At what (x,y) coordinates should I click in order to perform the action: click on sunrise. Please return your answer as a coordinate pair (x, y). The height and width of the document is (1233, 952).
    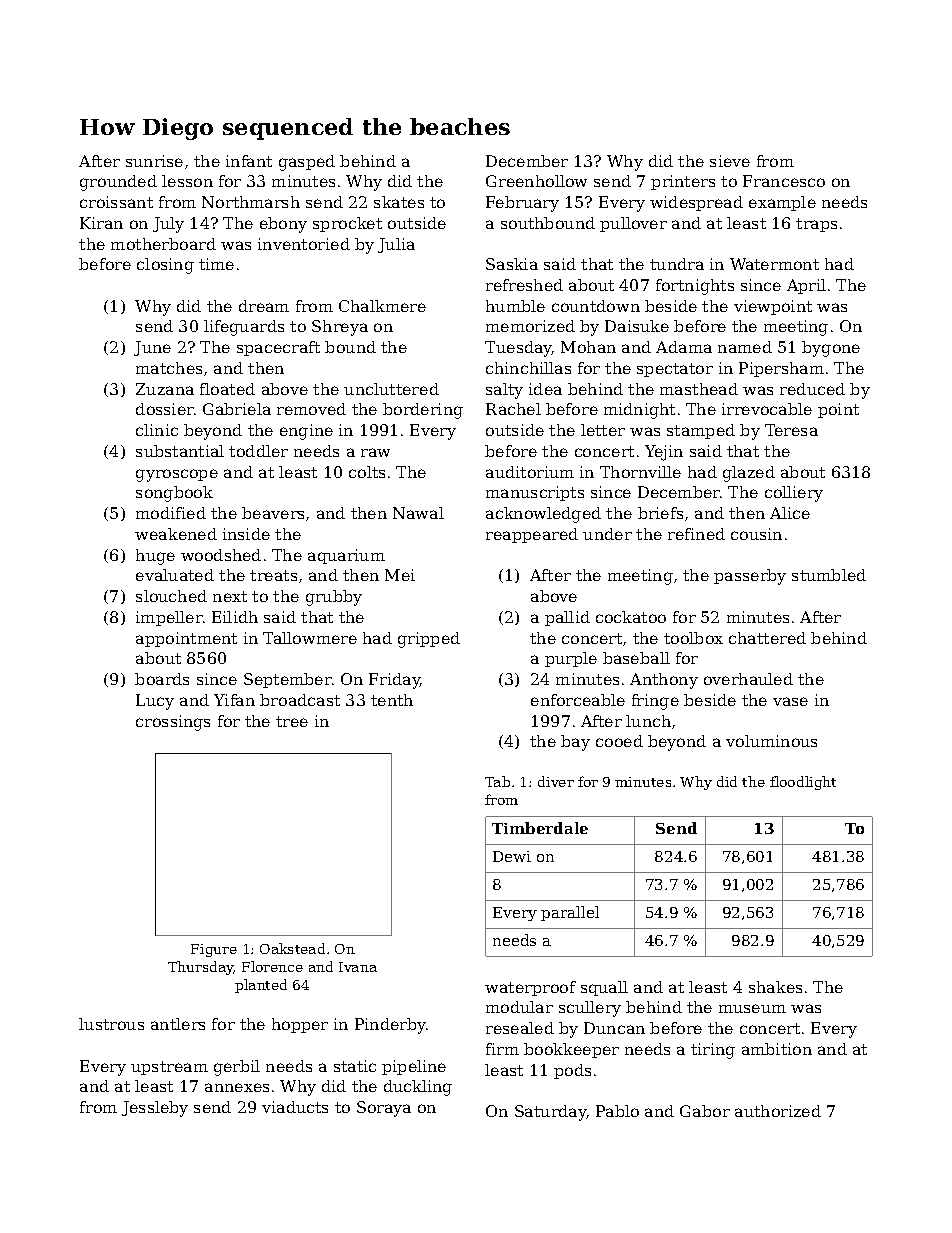
    Looking at the image, I should click on (154, 161).
